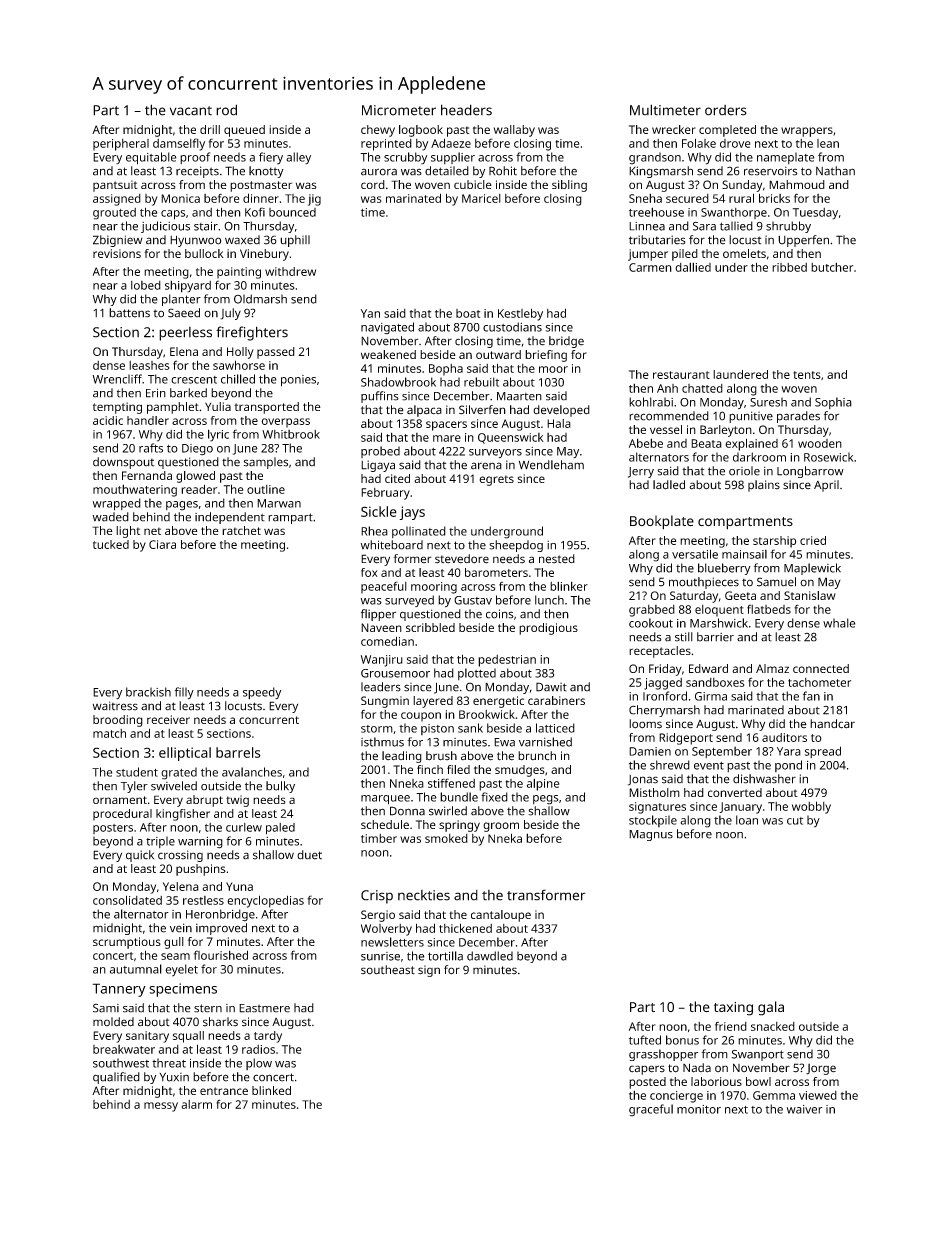  What do you see at coordinates (726, 110) in the page?
I see `orders` at bounding box center [726, 110].
